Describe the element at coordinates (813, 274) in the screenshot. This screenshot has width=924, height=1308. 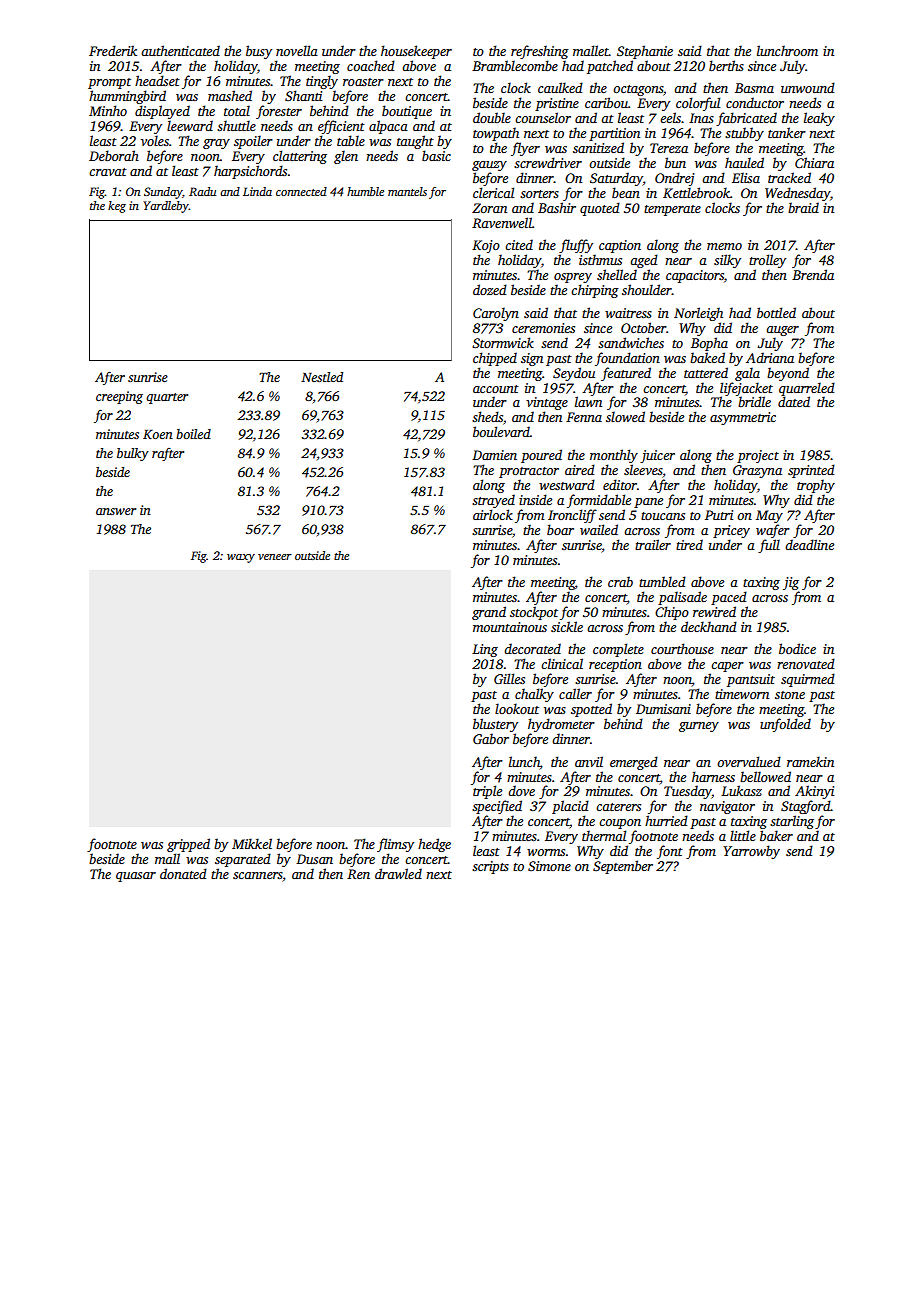
I see `Brenda` at that location.
